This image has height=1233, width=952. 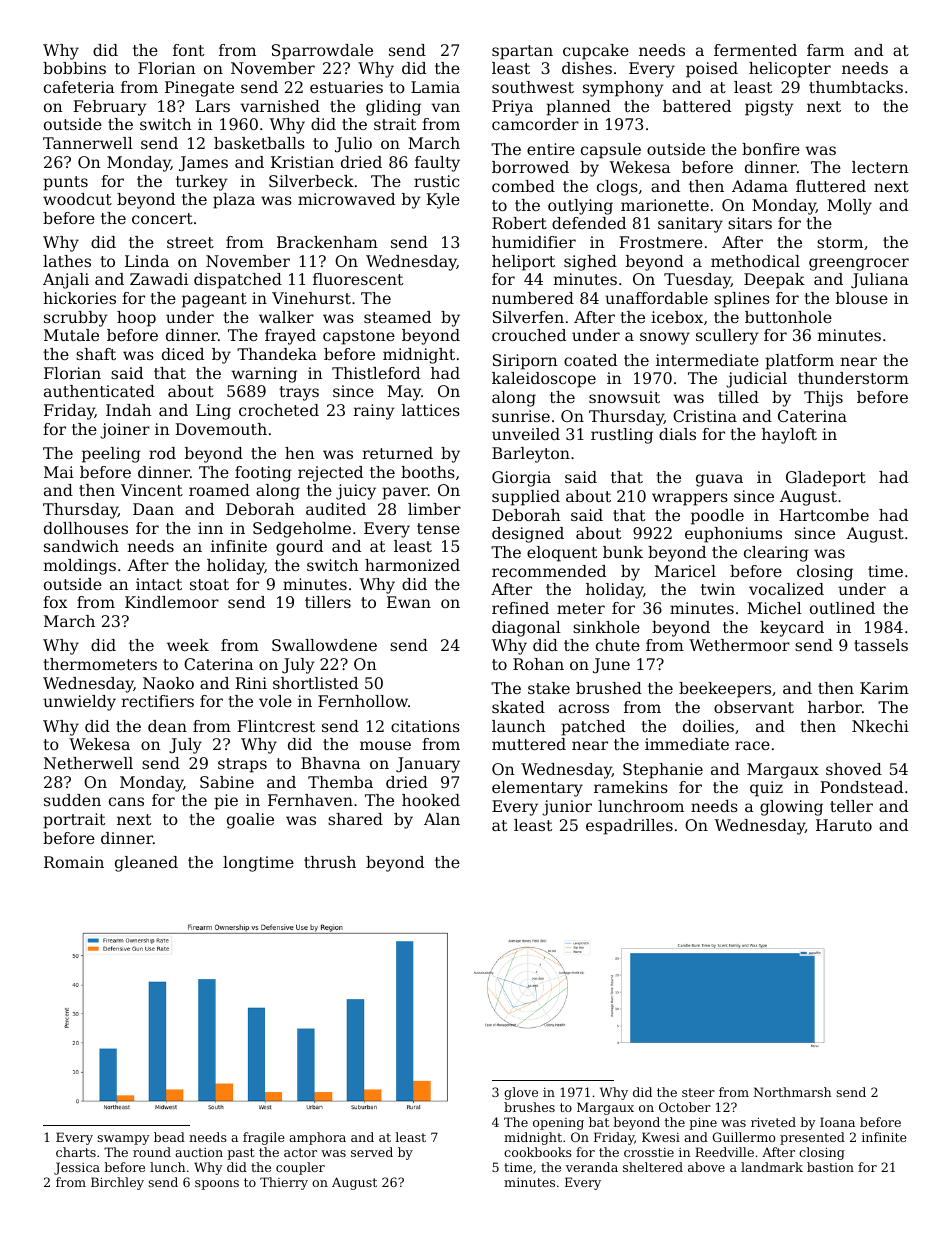 I want to click on junior, so click(x=567, y=808).
